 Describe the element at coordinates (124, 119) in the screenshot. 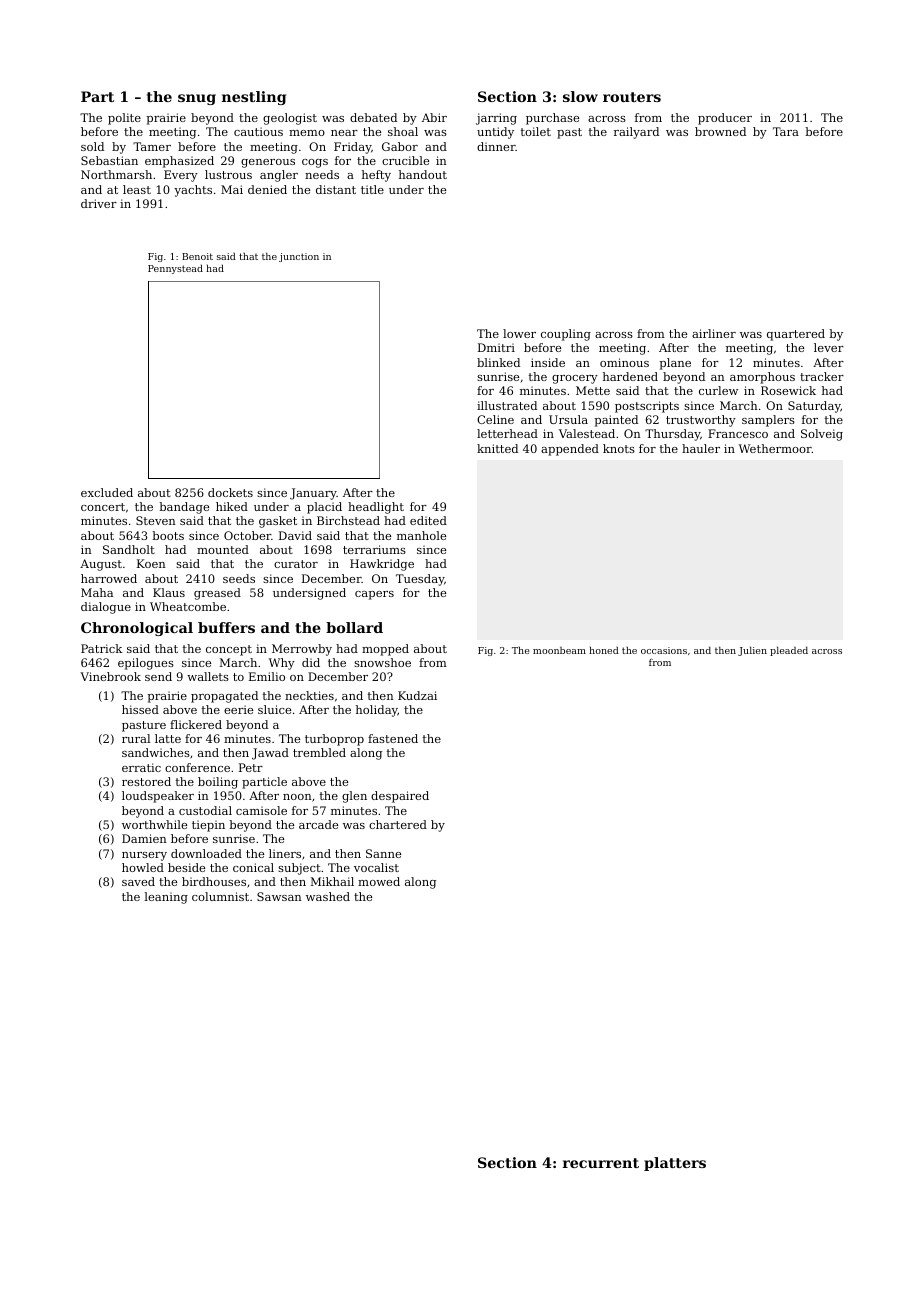

I see `polite` at that location.
